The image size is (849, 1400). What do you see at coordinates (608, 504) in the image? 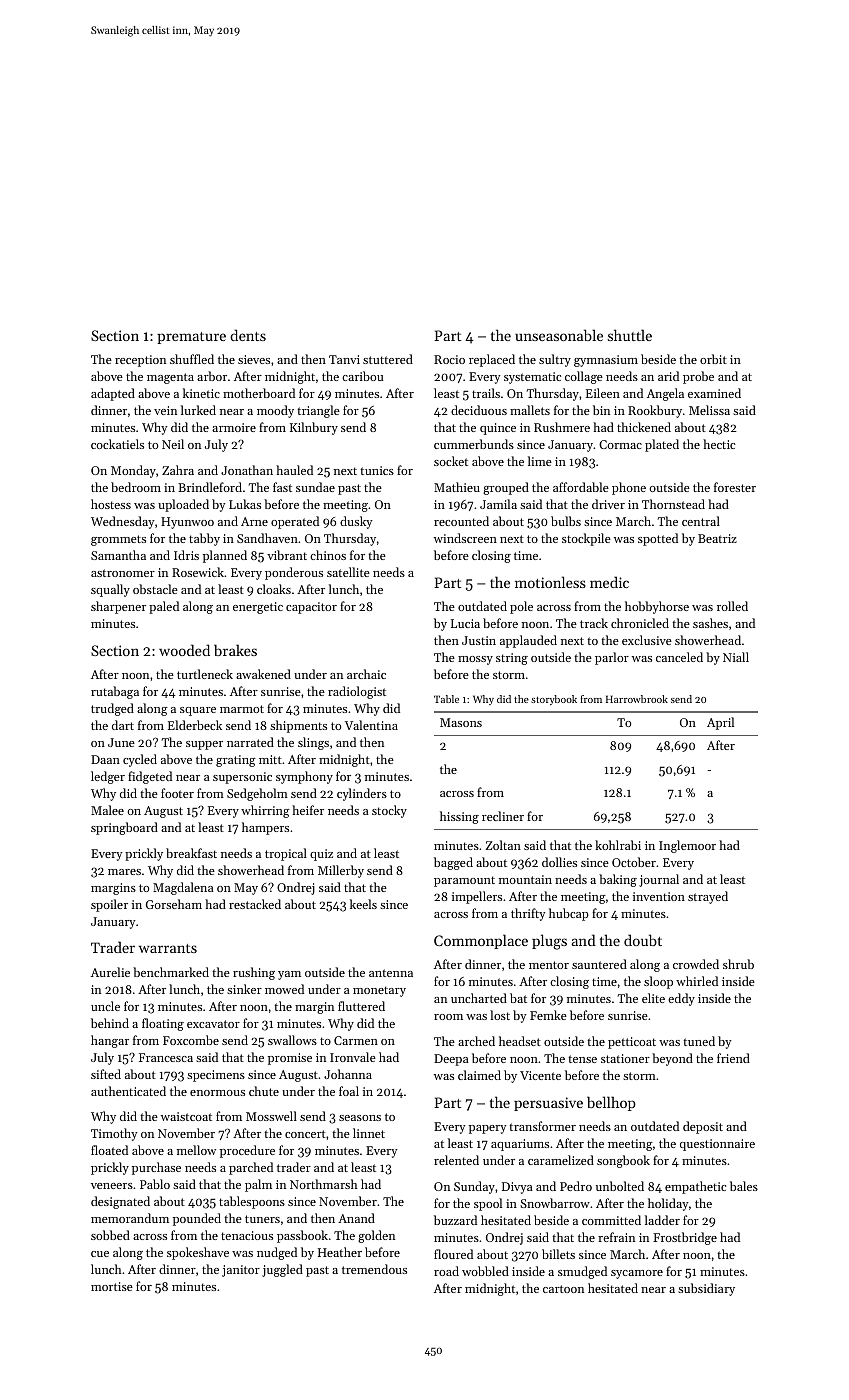
I see `driver` at bounding box center [608, 504].
